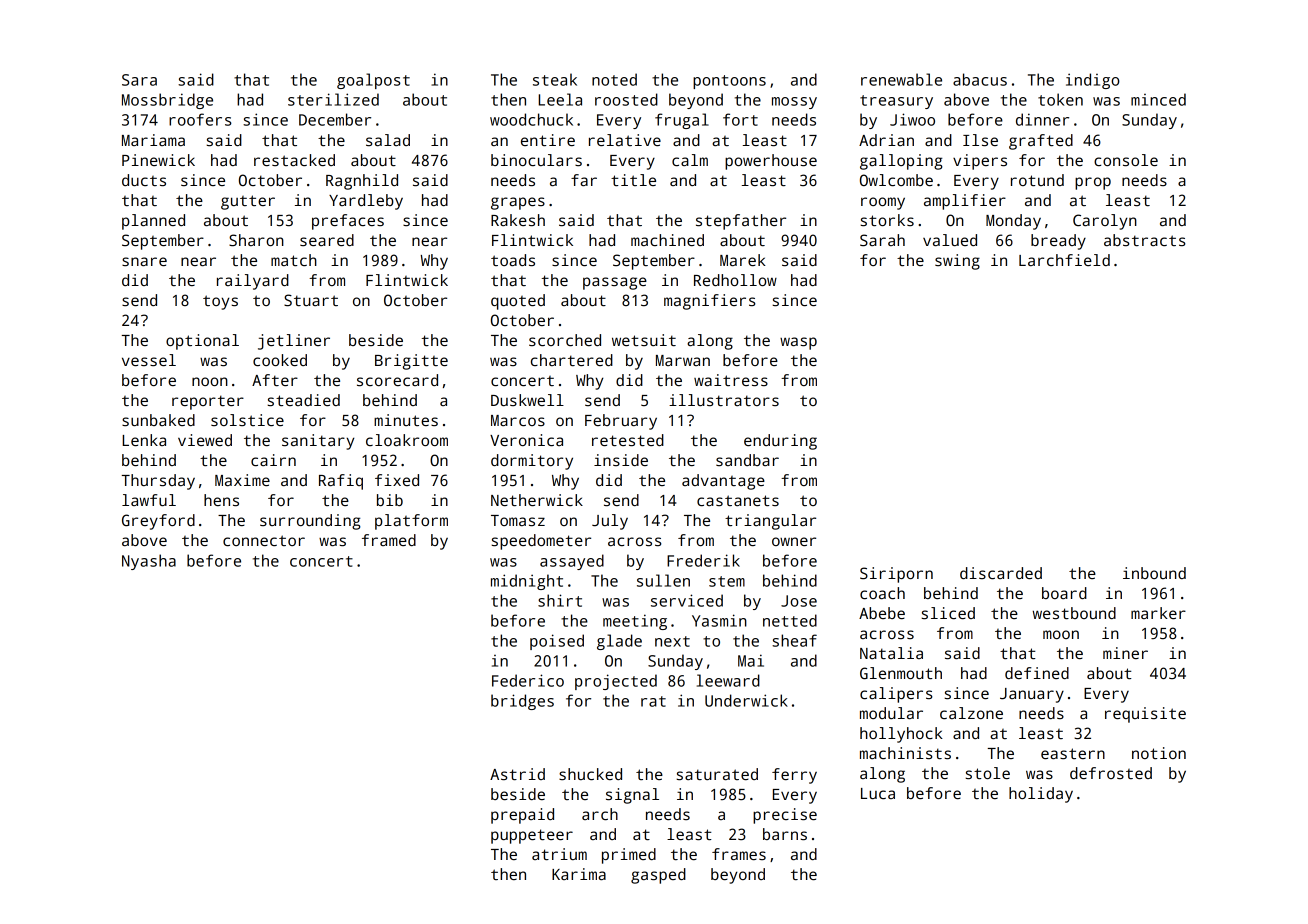 The image size is (1308, 924). I want to click on quoted, so click(518, 302).
